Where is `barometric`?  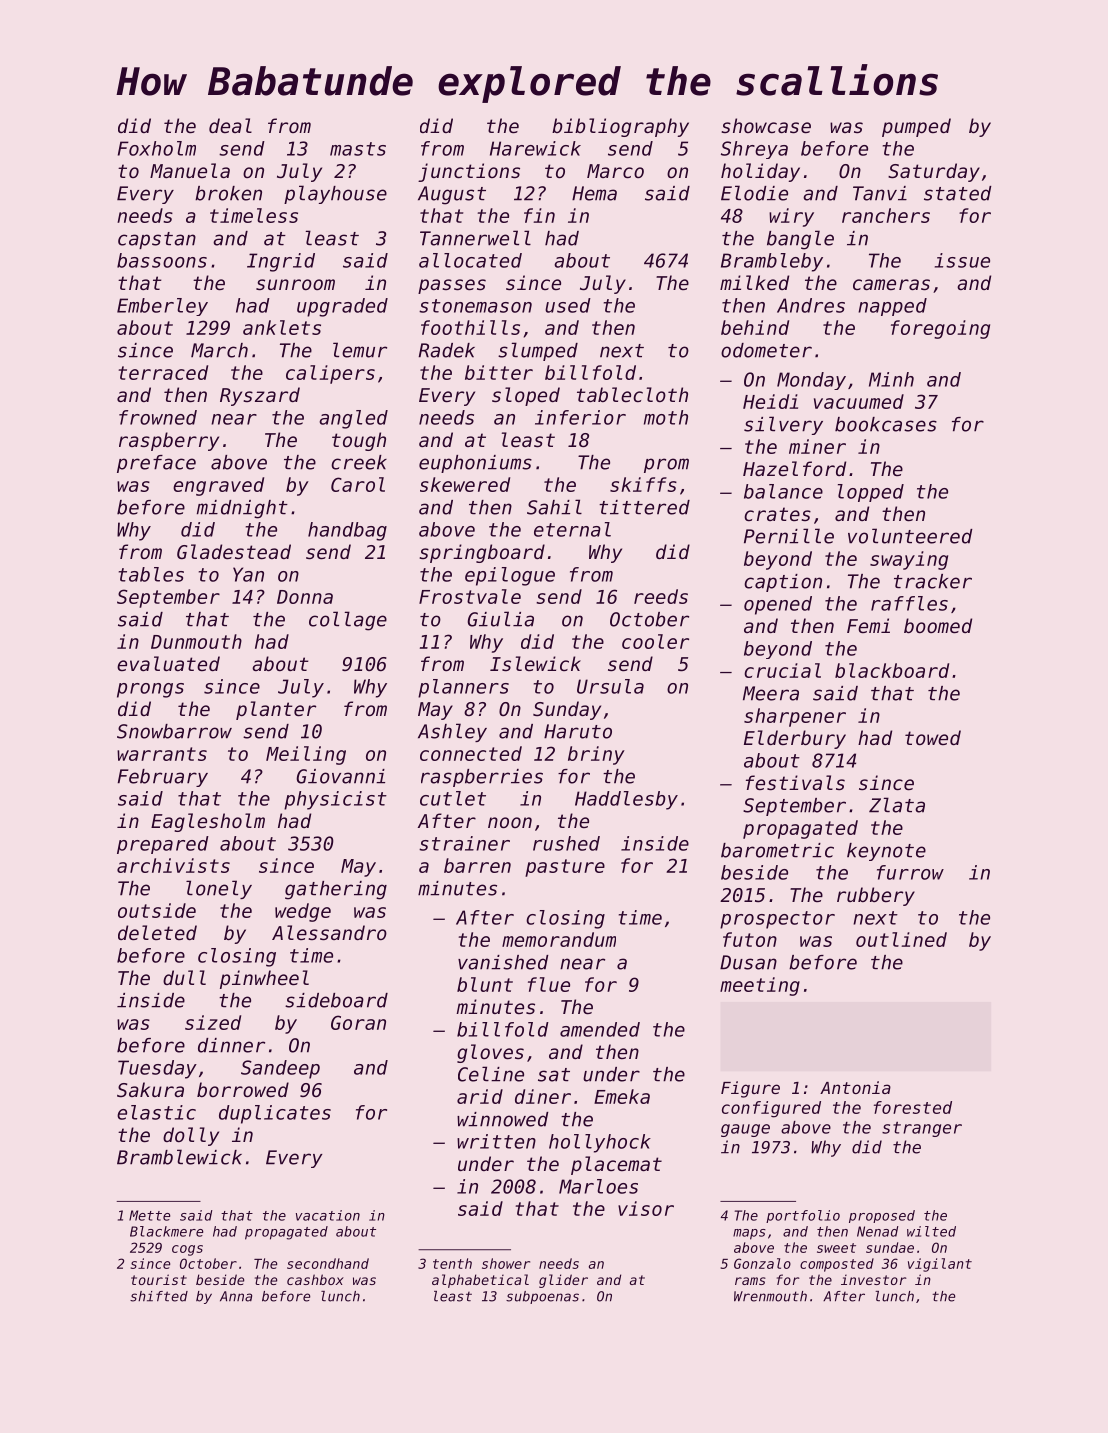 barometric is located at coordinates (777, 850).
